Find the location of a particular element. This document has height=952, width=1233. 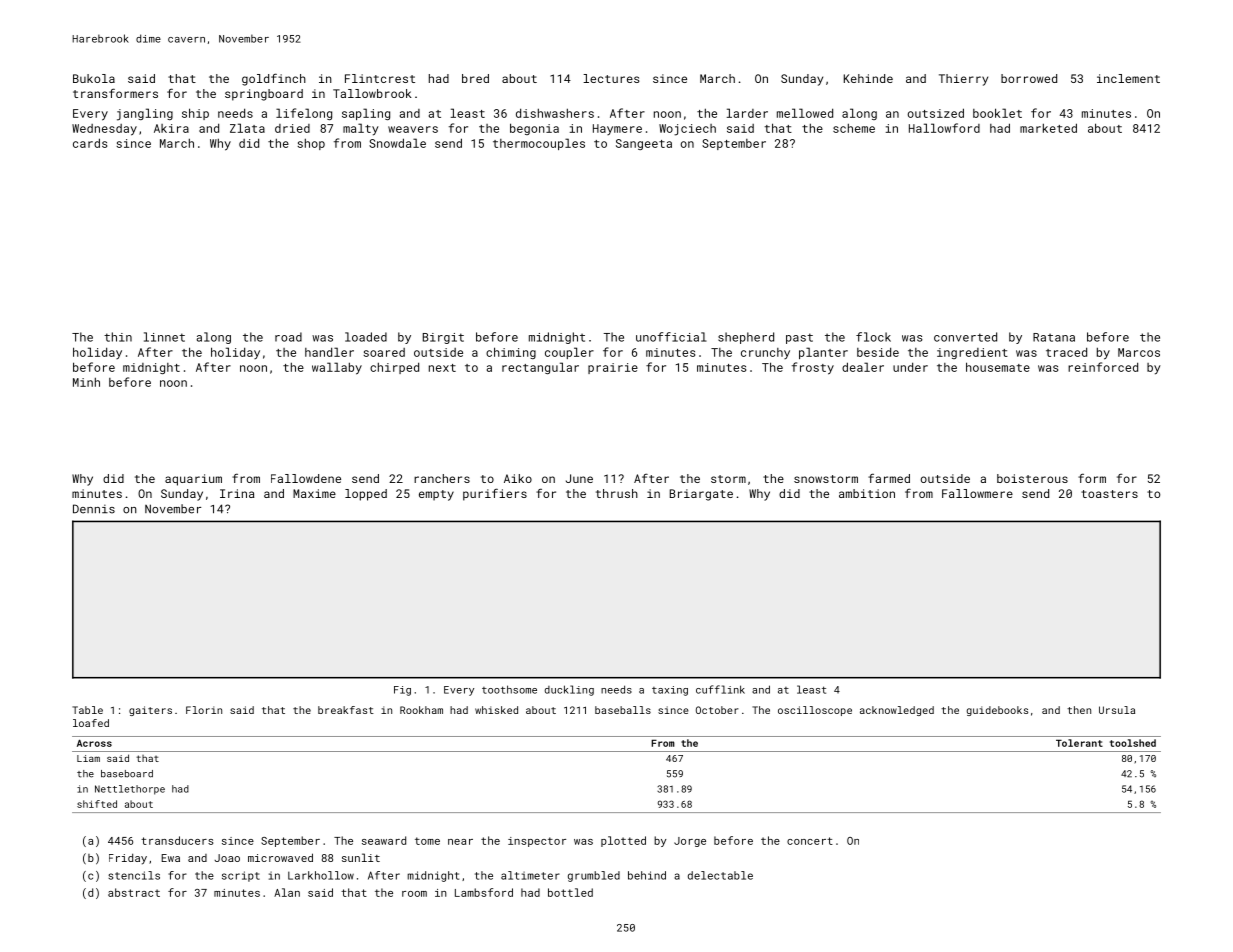

bottled is located at coordinates (570, 892).
